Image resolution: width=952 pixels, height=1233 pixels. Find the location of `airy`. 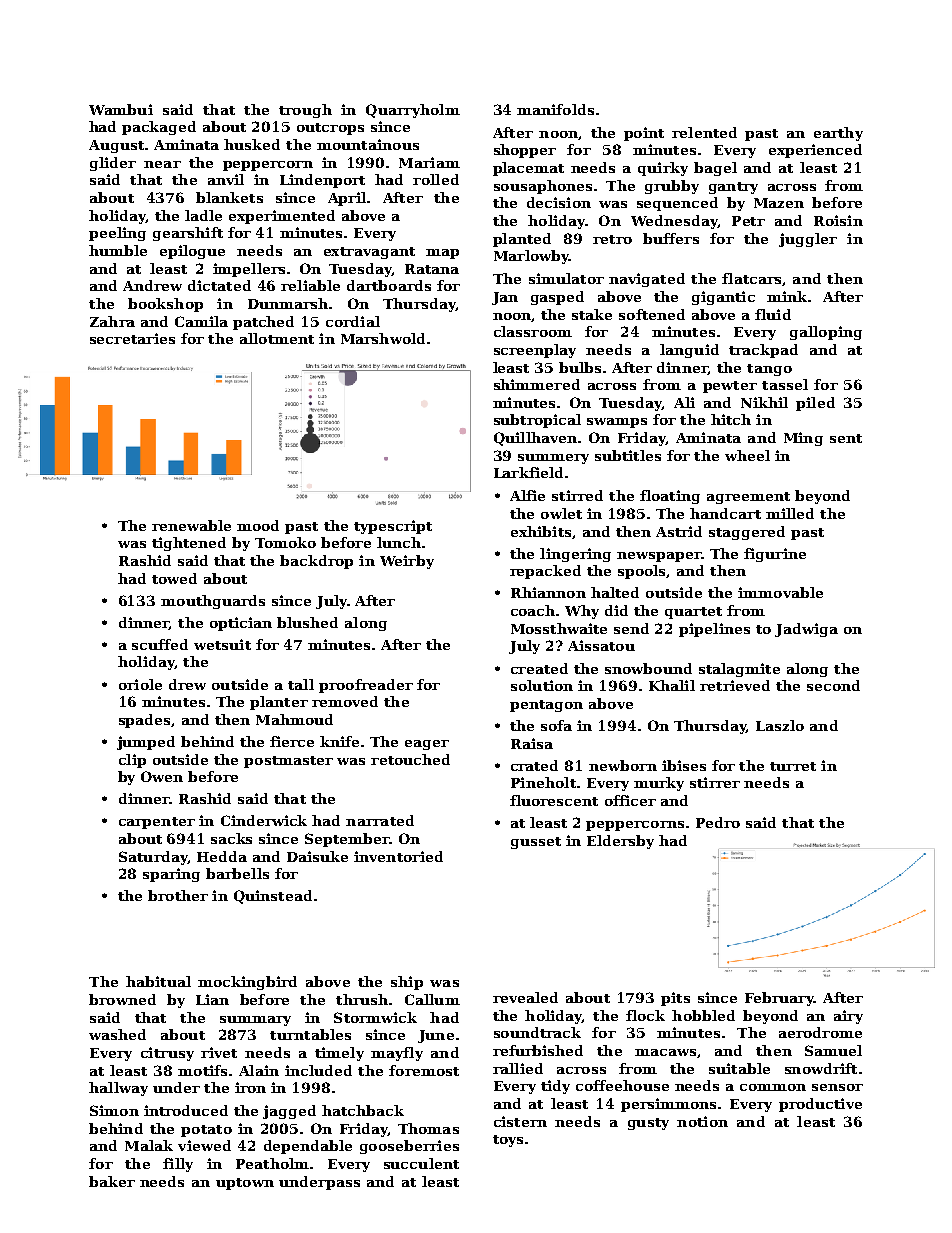

airy is located at coordinates (848, 1017).
